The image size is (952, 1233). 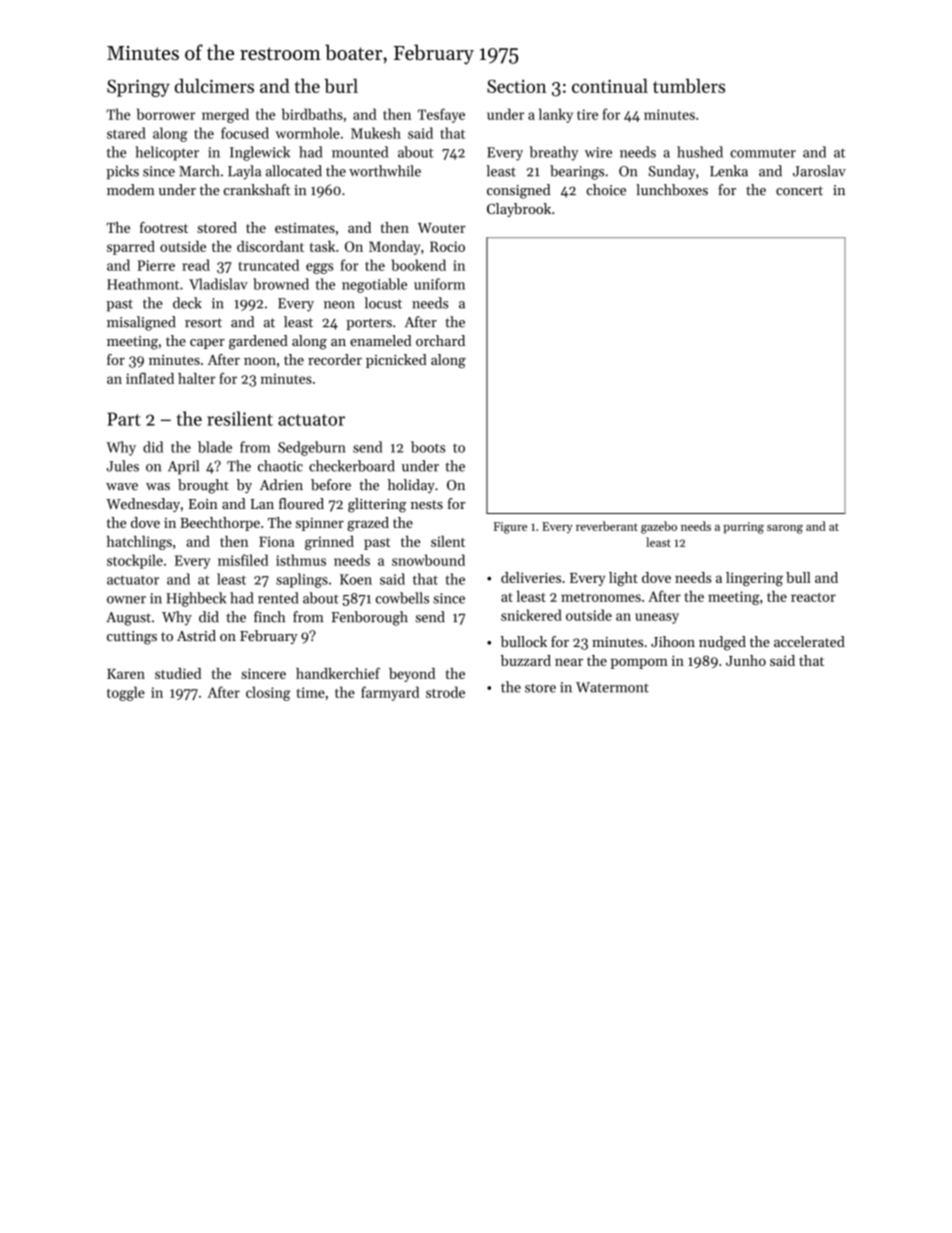 What do you see at coordinates (428, 560) in the screenshot?
I see `snowbound` at bounding box center [428, 560].
